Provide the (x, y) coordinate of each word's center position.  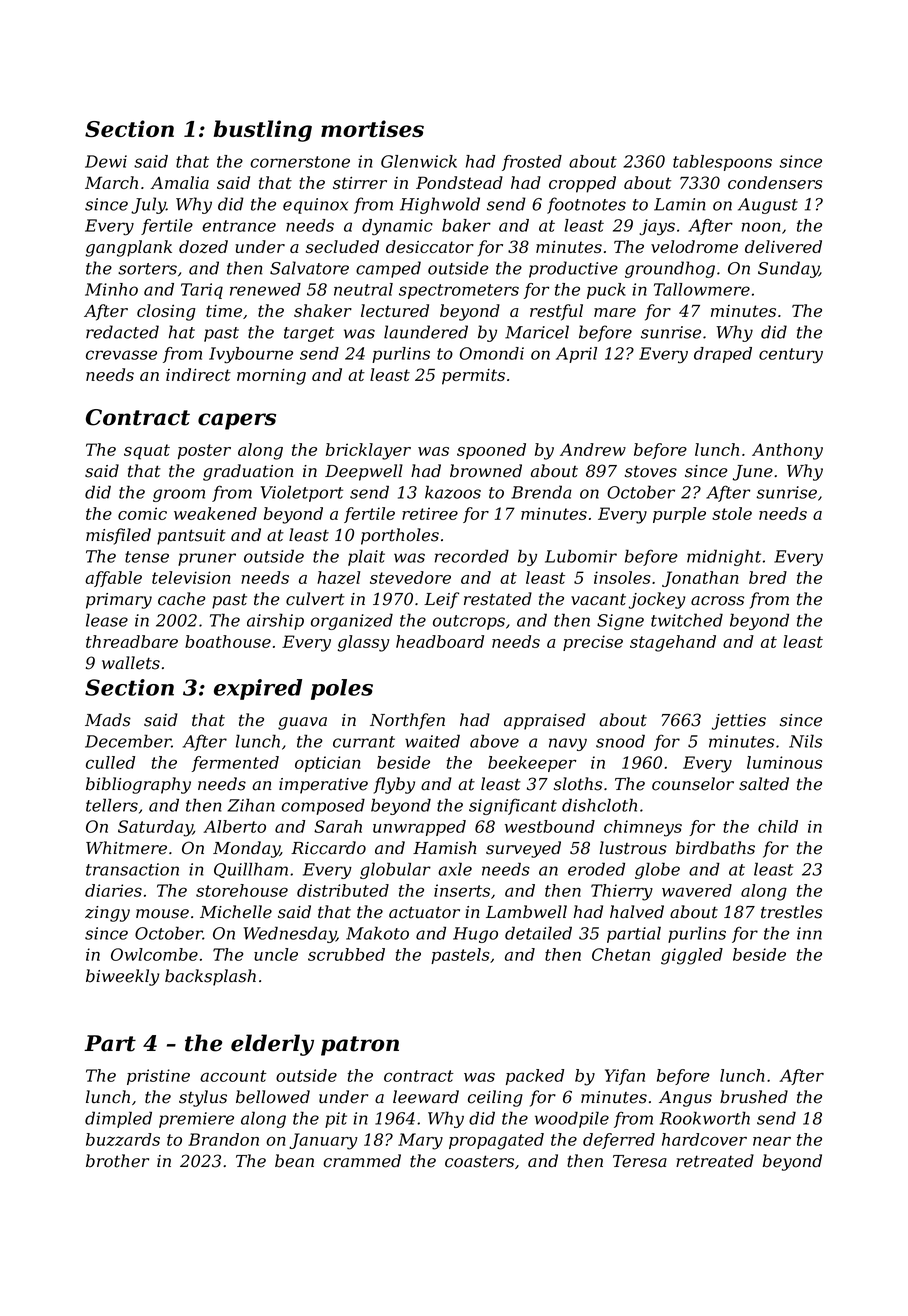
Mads (108, 720)
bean (294, 1161)
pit (336, 1120)
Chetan (621, 954)
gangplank (129, 248)
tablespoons (722, 163)
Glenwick (419, 161)
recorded (472, 556)
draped (723, 355)
